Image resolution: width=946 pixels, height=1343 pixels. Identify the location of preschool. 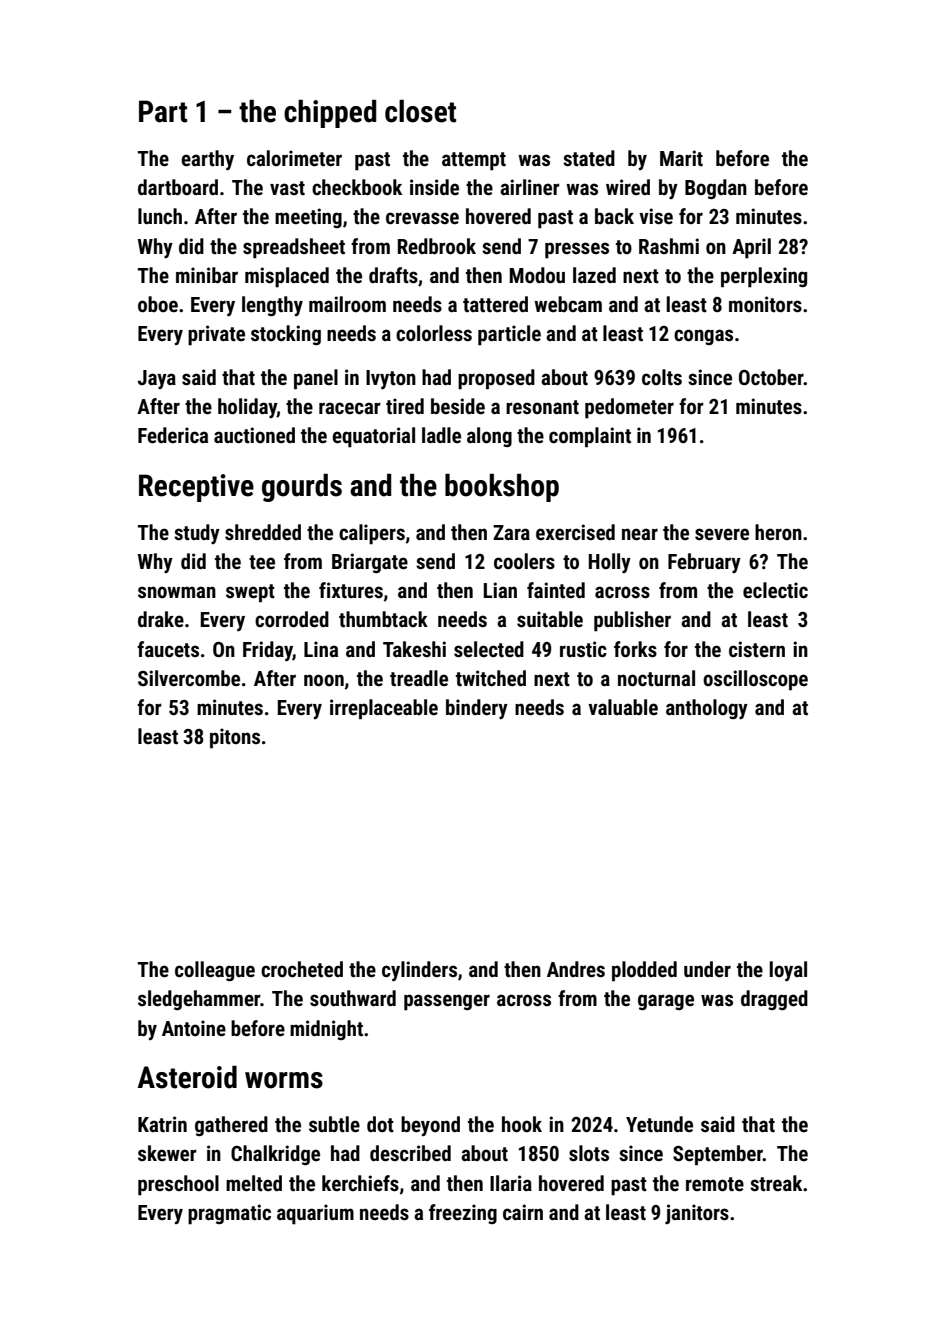
(178, 1185).
